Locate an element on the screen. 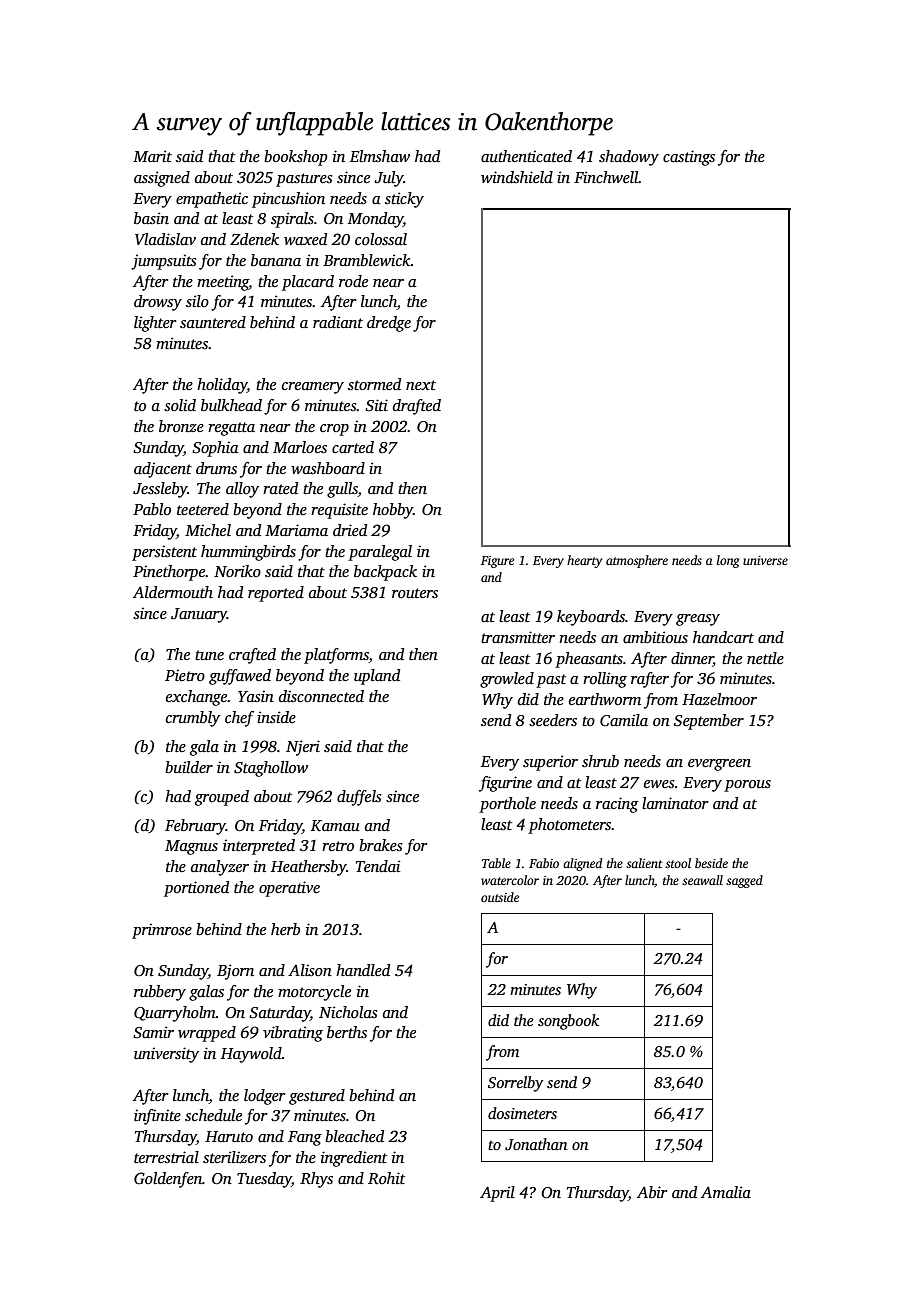  bookshop is located at coordinates (295, 158).
